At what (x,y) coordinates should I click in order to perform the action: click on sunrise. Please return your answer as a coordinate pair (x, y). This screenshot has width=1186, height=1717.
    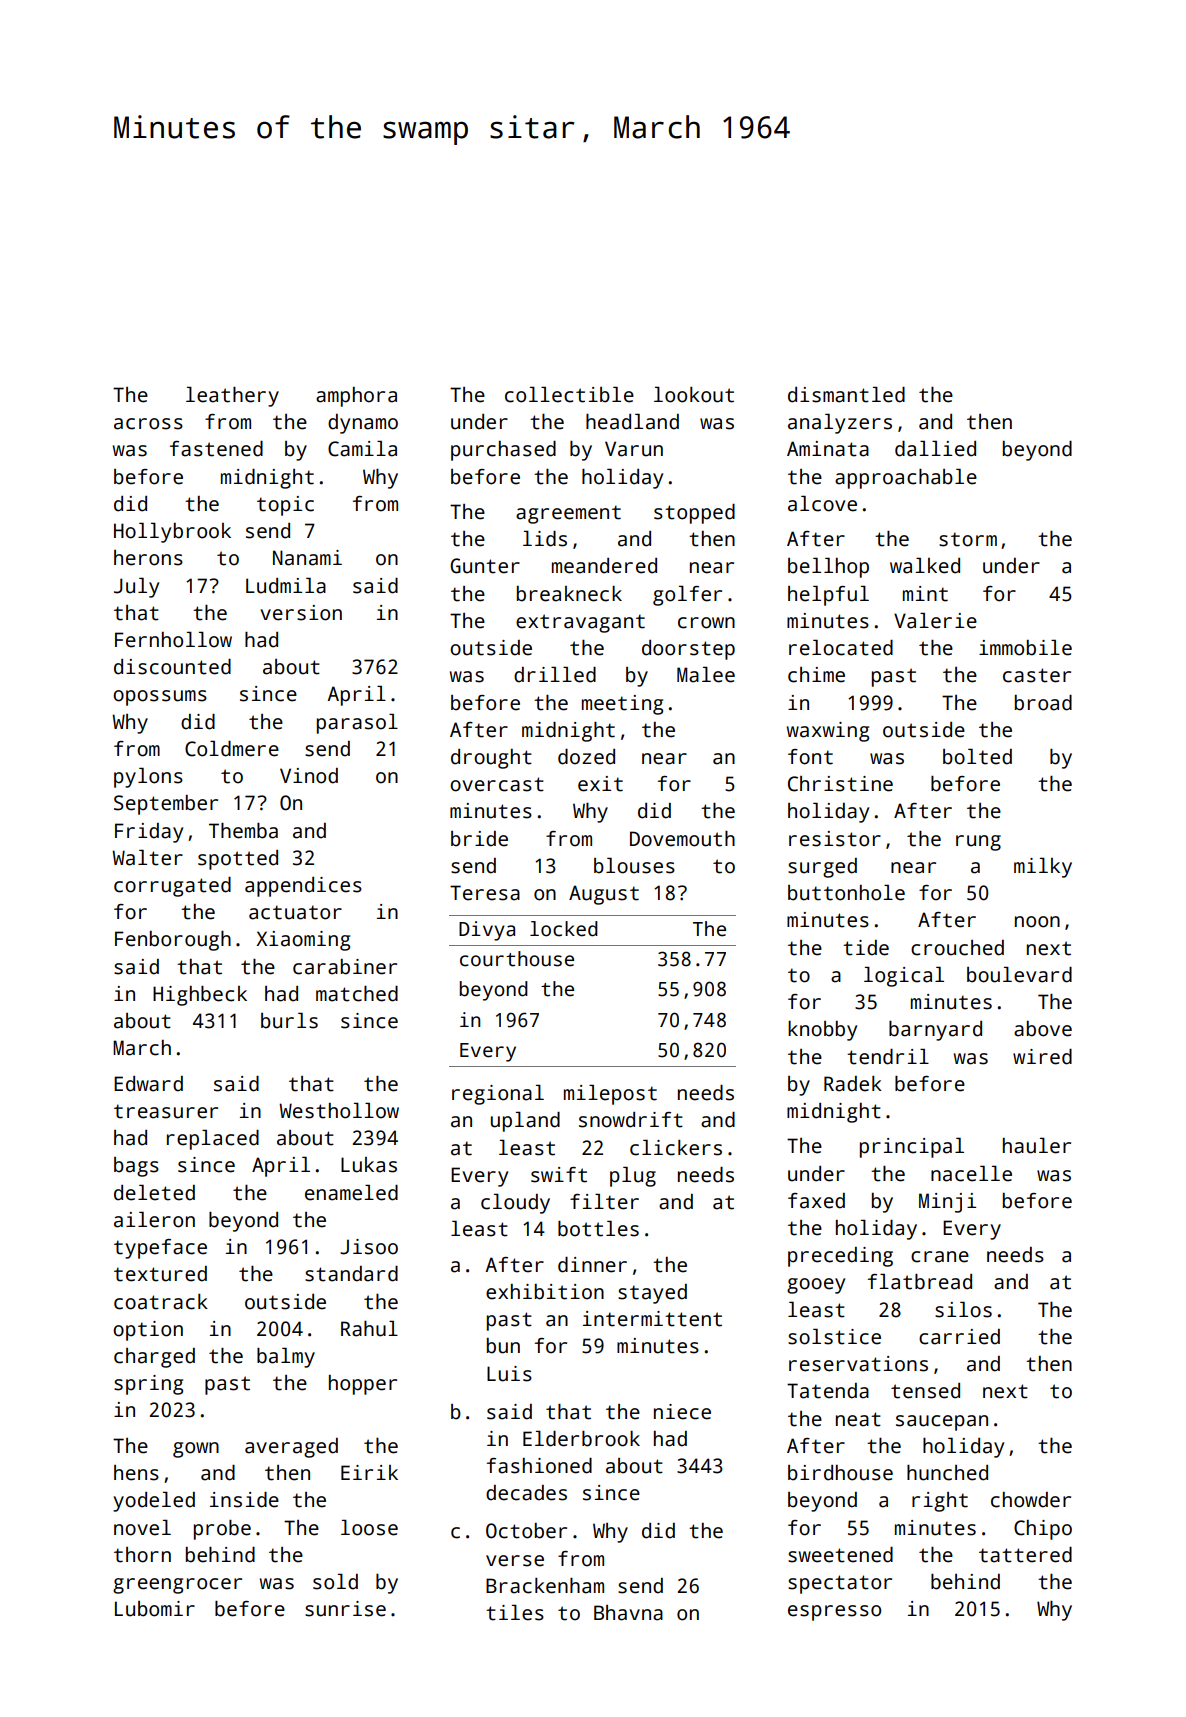
    Looking at the image, I should click on (345, 1609).
